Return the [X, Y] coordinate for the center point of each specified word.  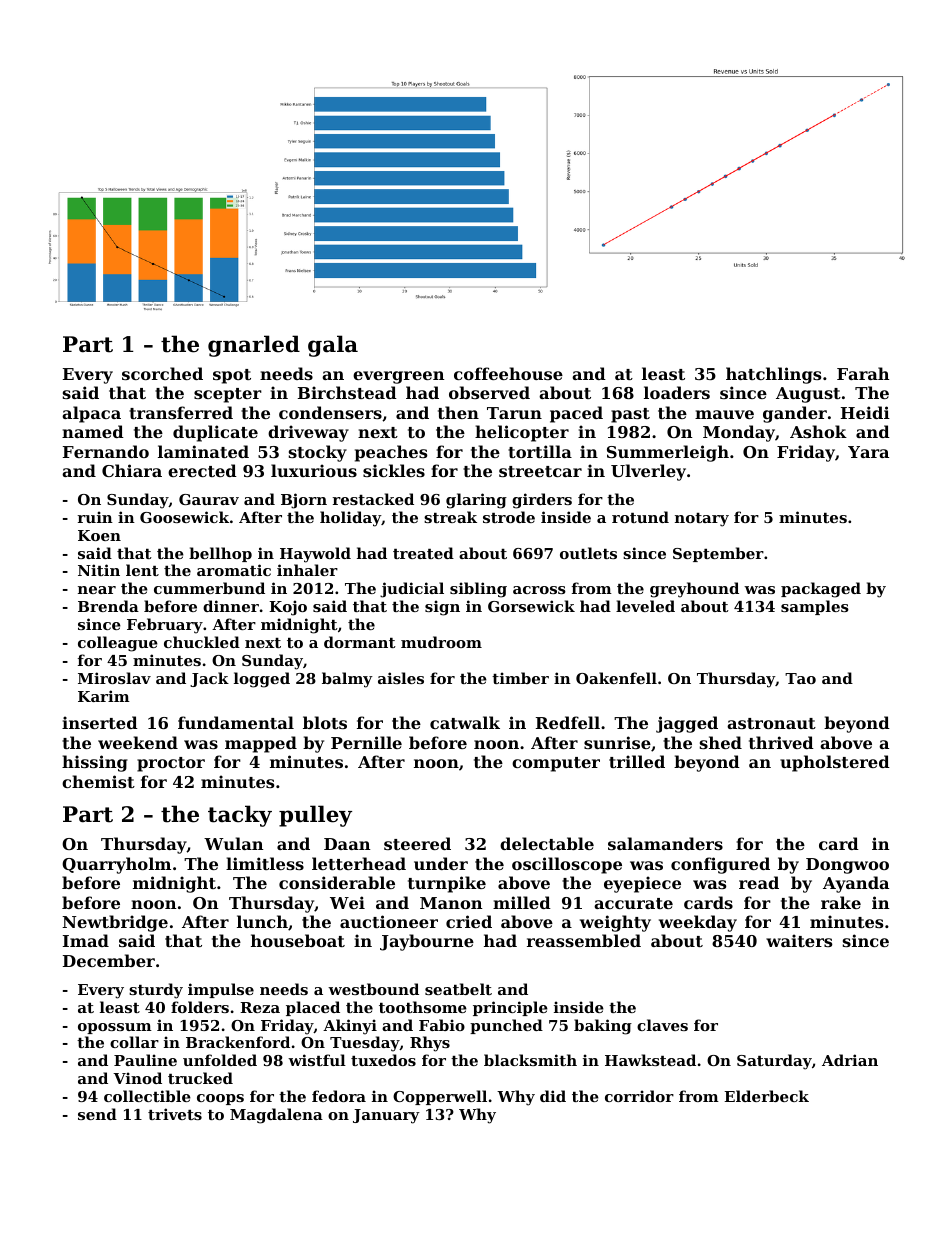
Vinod [137, 1078]
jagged [687, 724]
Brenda [108, 606]
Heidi [865, 412]
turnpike [447, 884]
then [458, 412]
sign [442, 608]
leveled [645, 606]
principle [510, 1008]
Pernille [366, 742]
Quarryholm [116, 865]
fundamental [236, 722]
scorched [162, 373]
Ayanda [856, 884]
